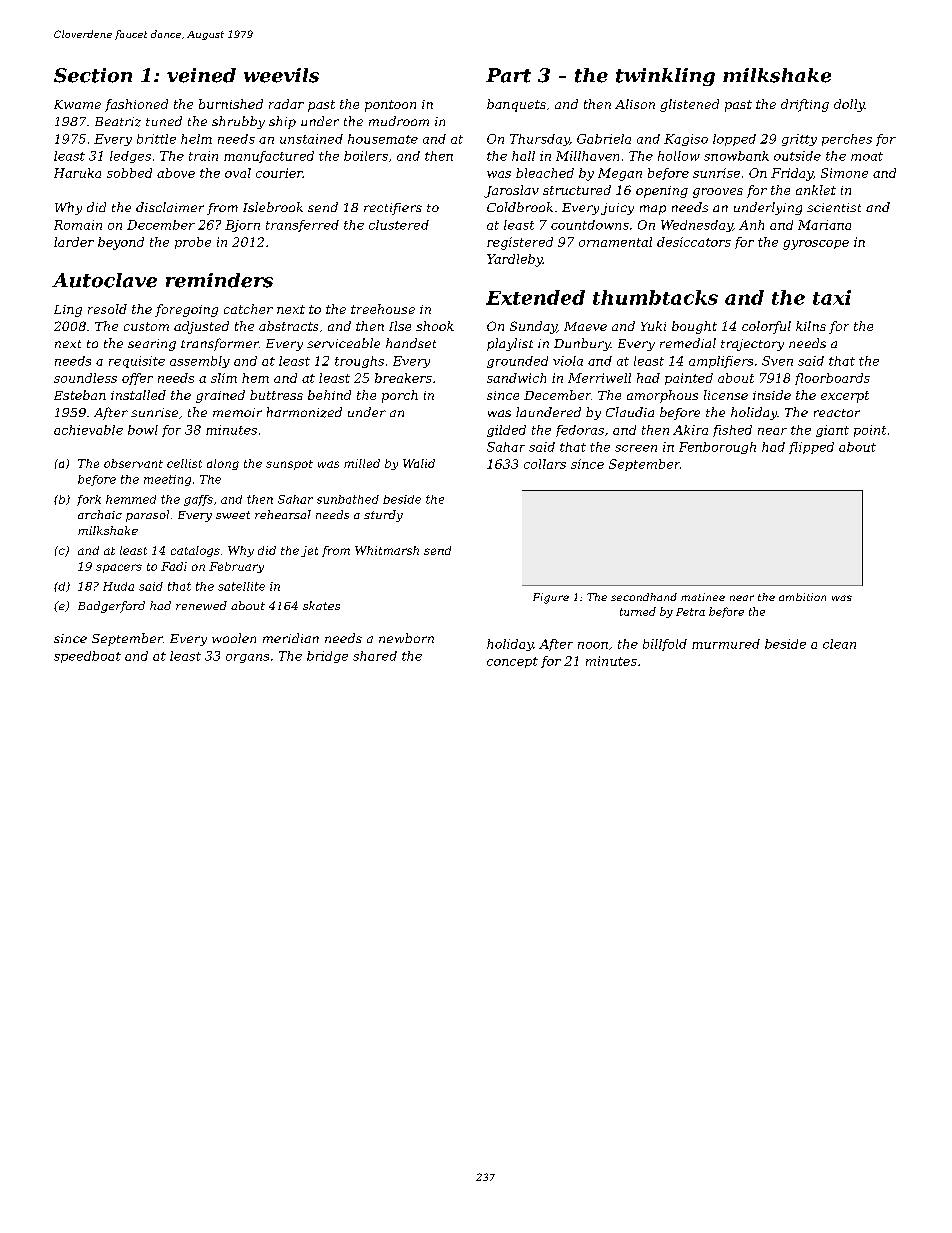  I want to click on Badgerford, so click(111, 607).
